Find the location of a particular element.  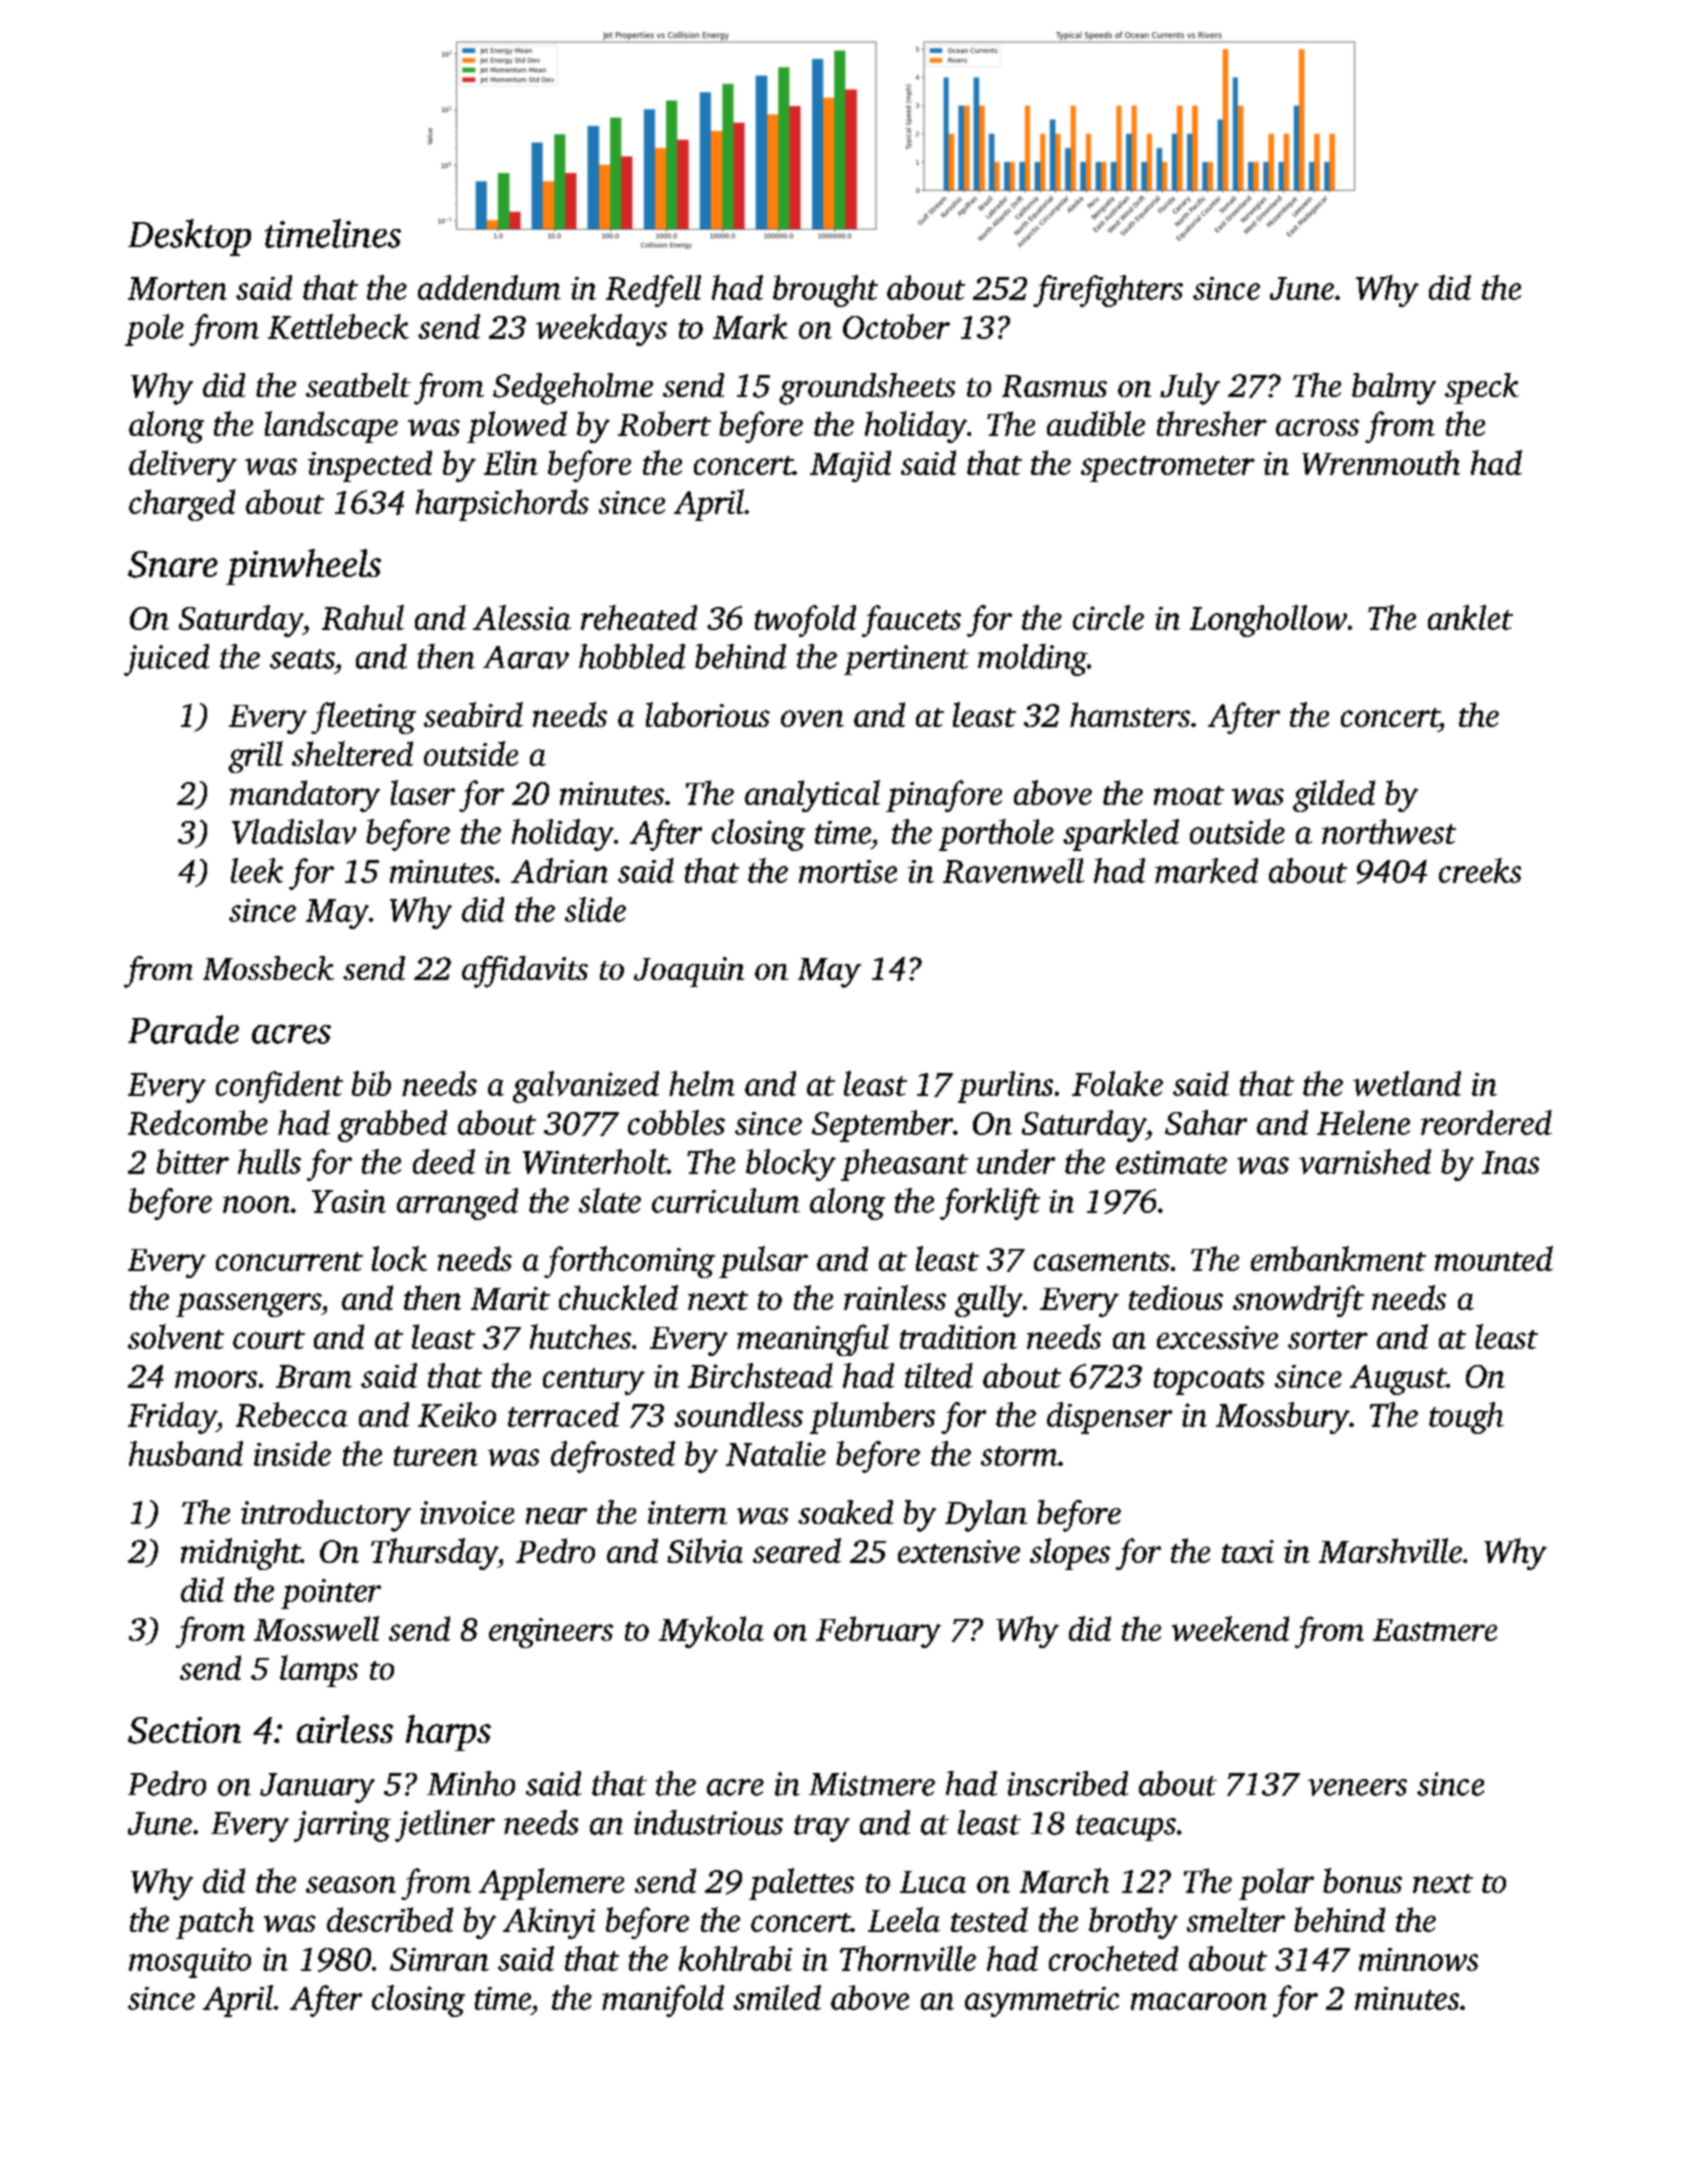

jarring is located at coordinates (342, 1826).
